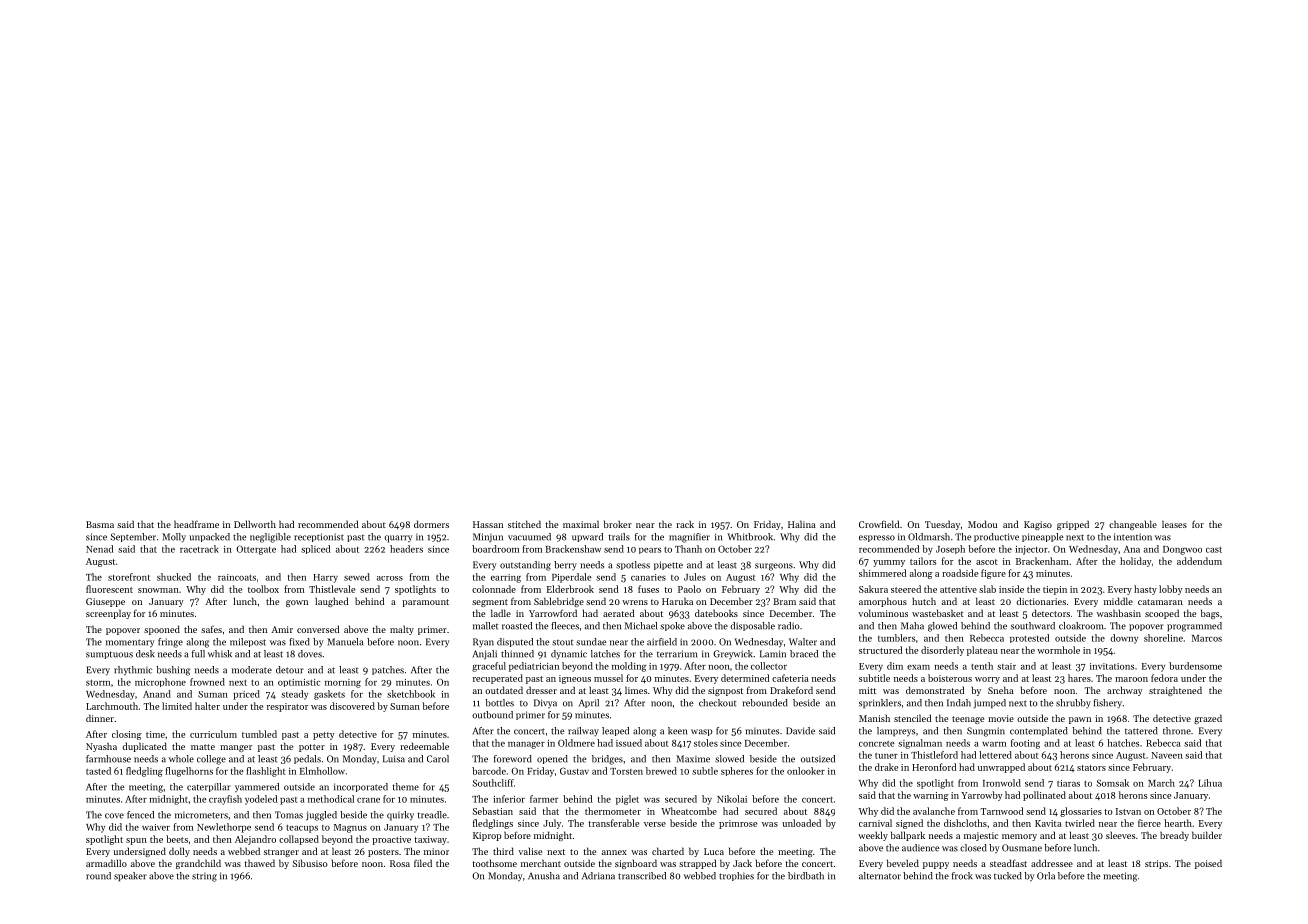  I want to click on stitched, so click(524, 524).
